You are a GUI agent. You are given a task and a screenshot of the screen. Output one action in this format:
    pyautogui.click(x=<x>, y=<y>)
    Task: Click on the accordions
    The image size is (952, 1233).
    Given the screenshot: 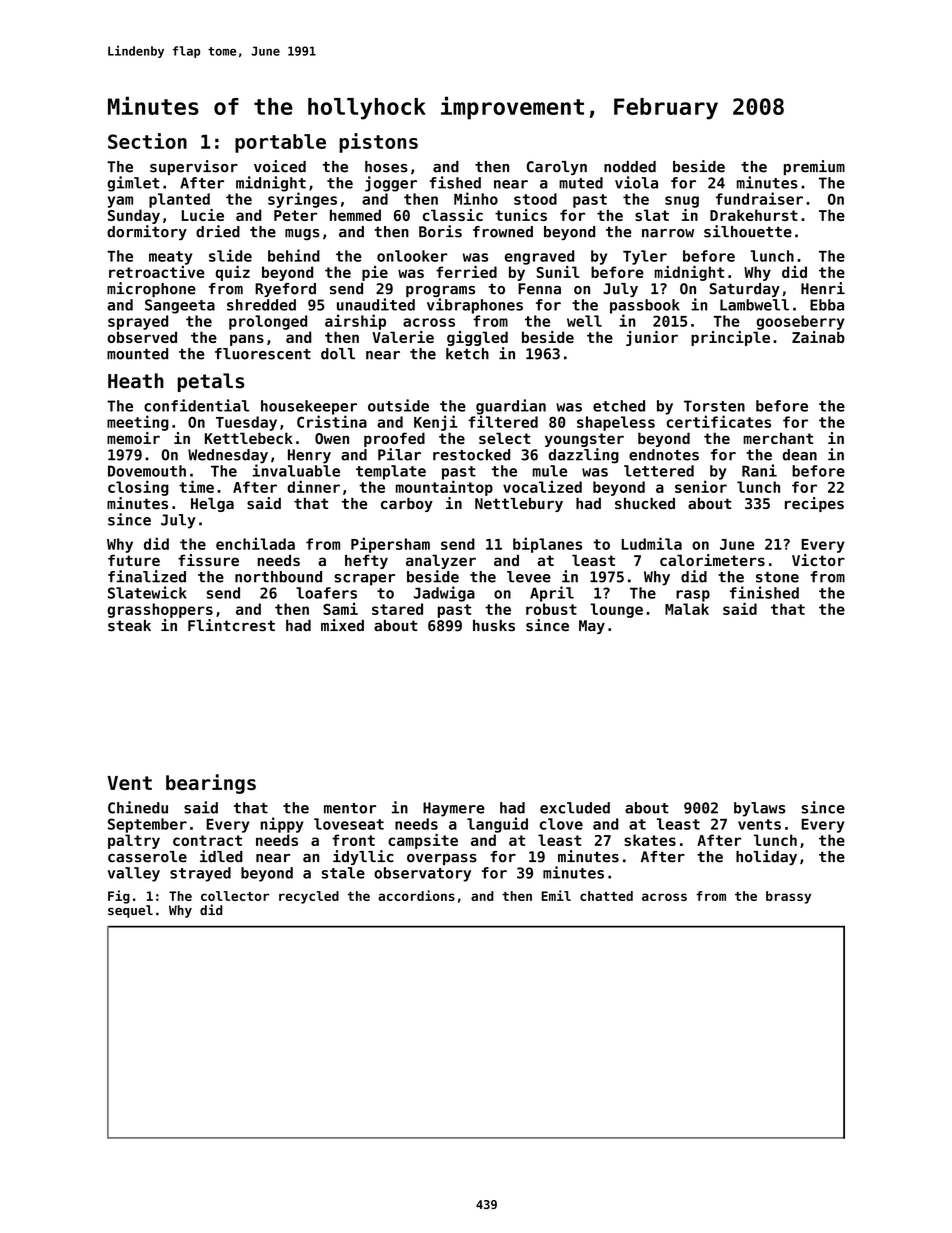 What is the action you would take?
    pyautogui.click(x=416, y=895)
